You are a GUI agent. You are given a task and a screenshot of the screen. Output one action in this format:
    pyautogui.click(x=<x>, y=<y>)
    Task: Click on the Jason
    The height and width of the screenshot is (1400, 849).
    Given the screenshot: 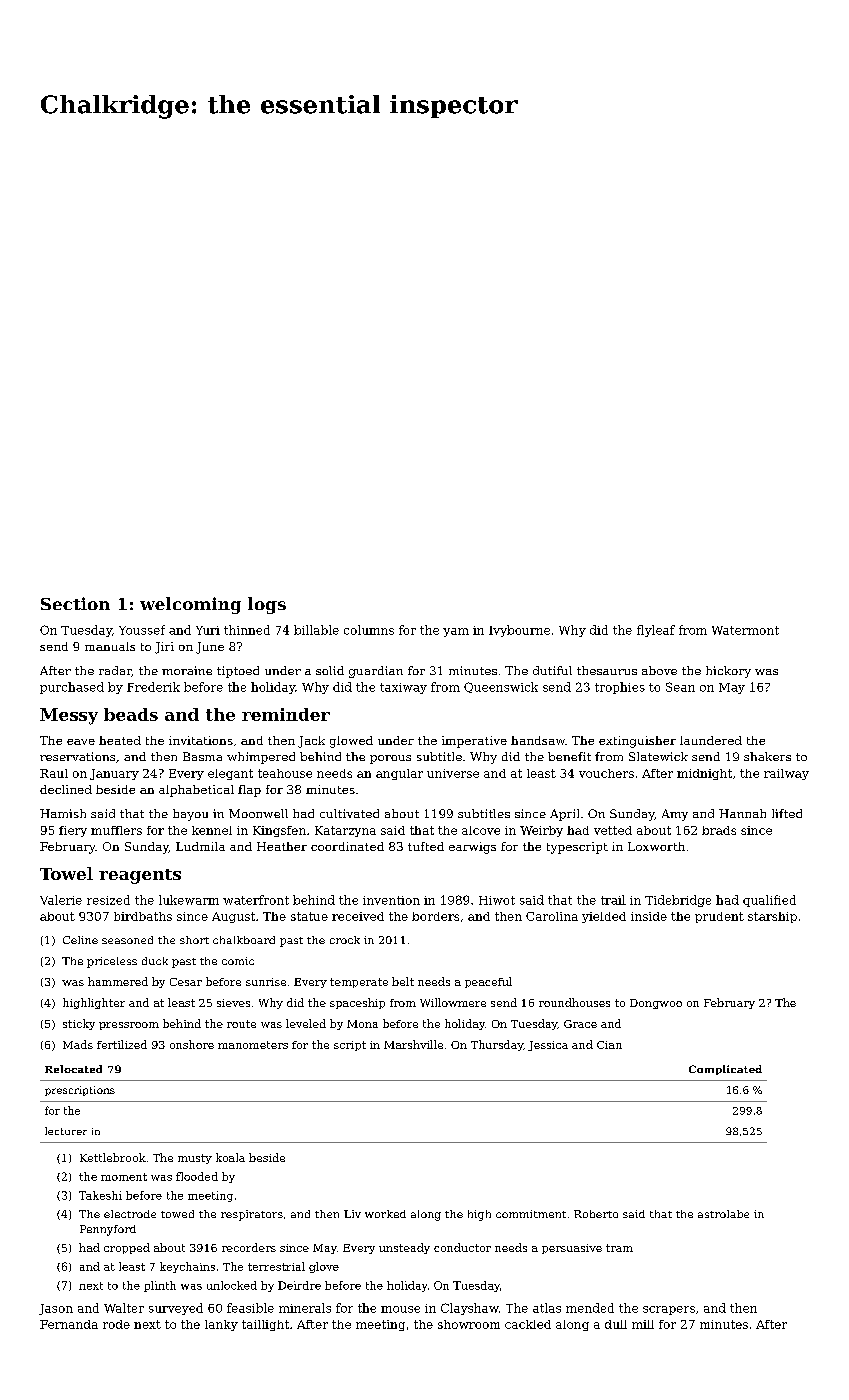 What is the action you would take?
    pyautogui.click(x=56, y=1309)
